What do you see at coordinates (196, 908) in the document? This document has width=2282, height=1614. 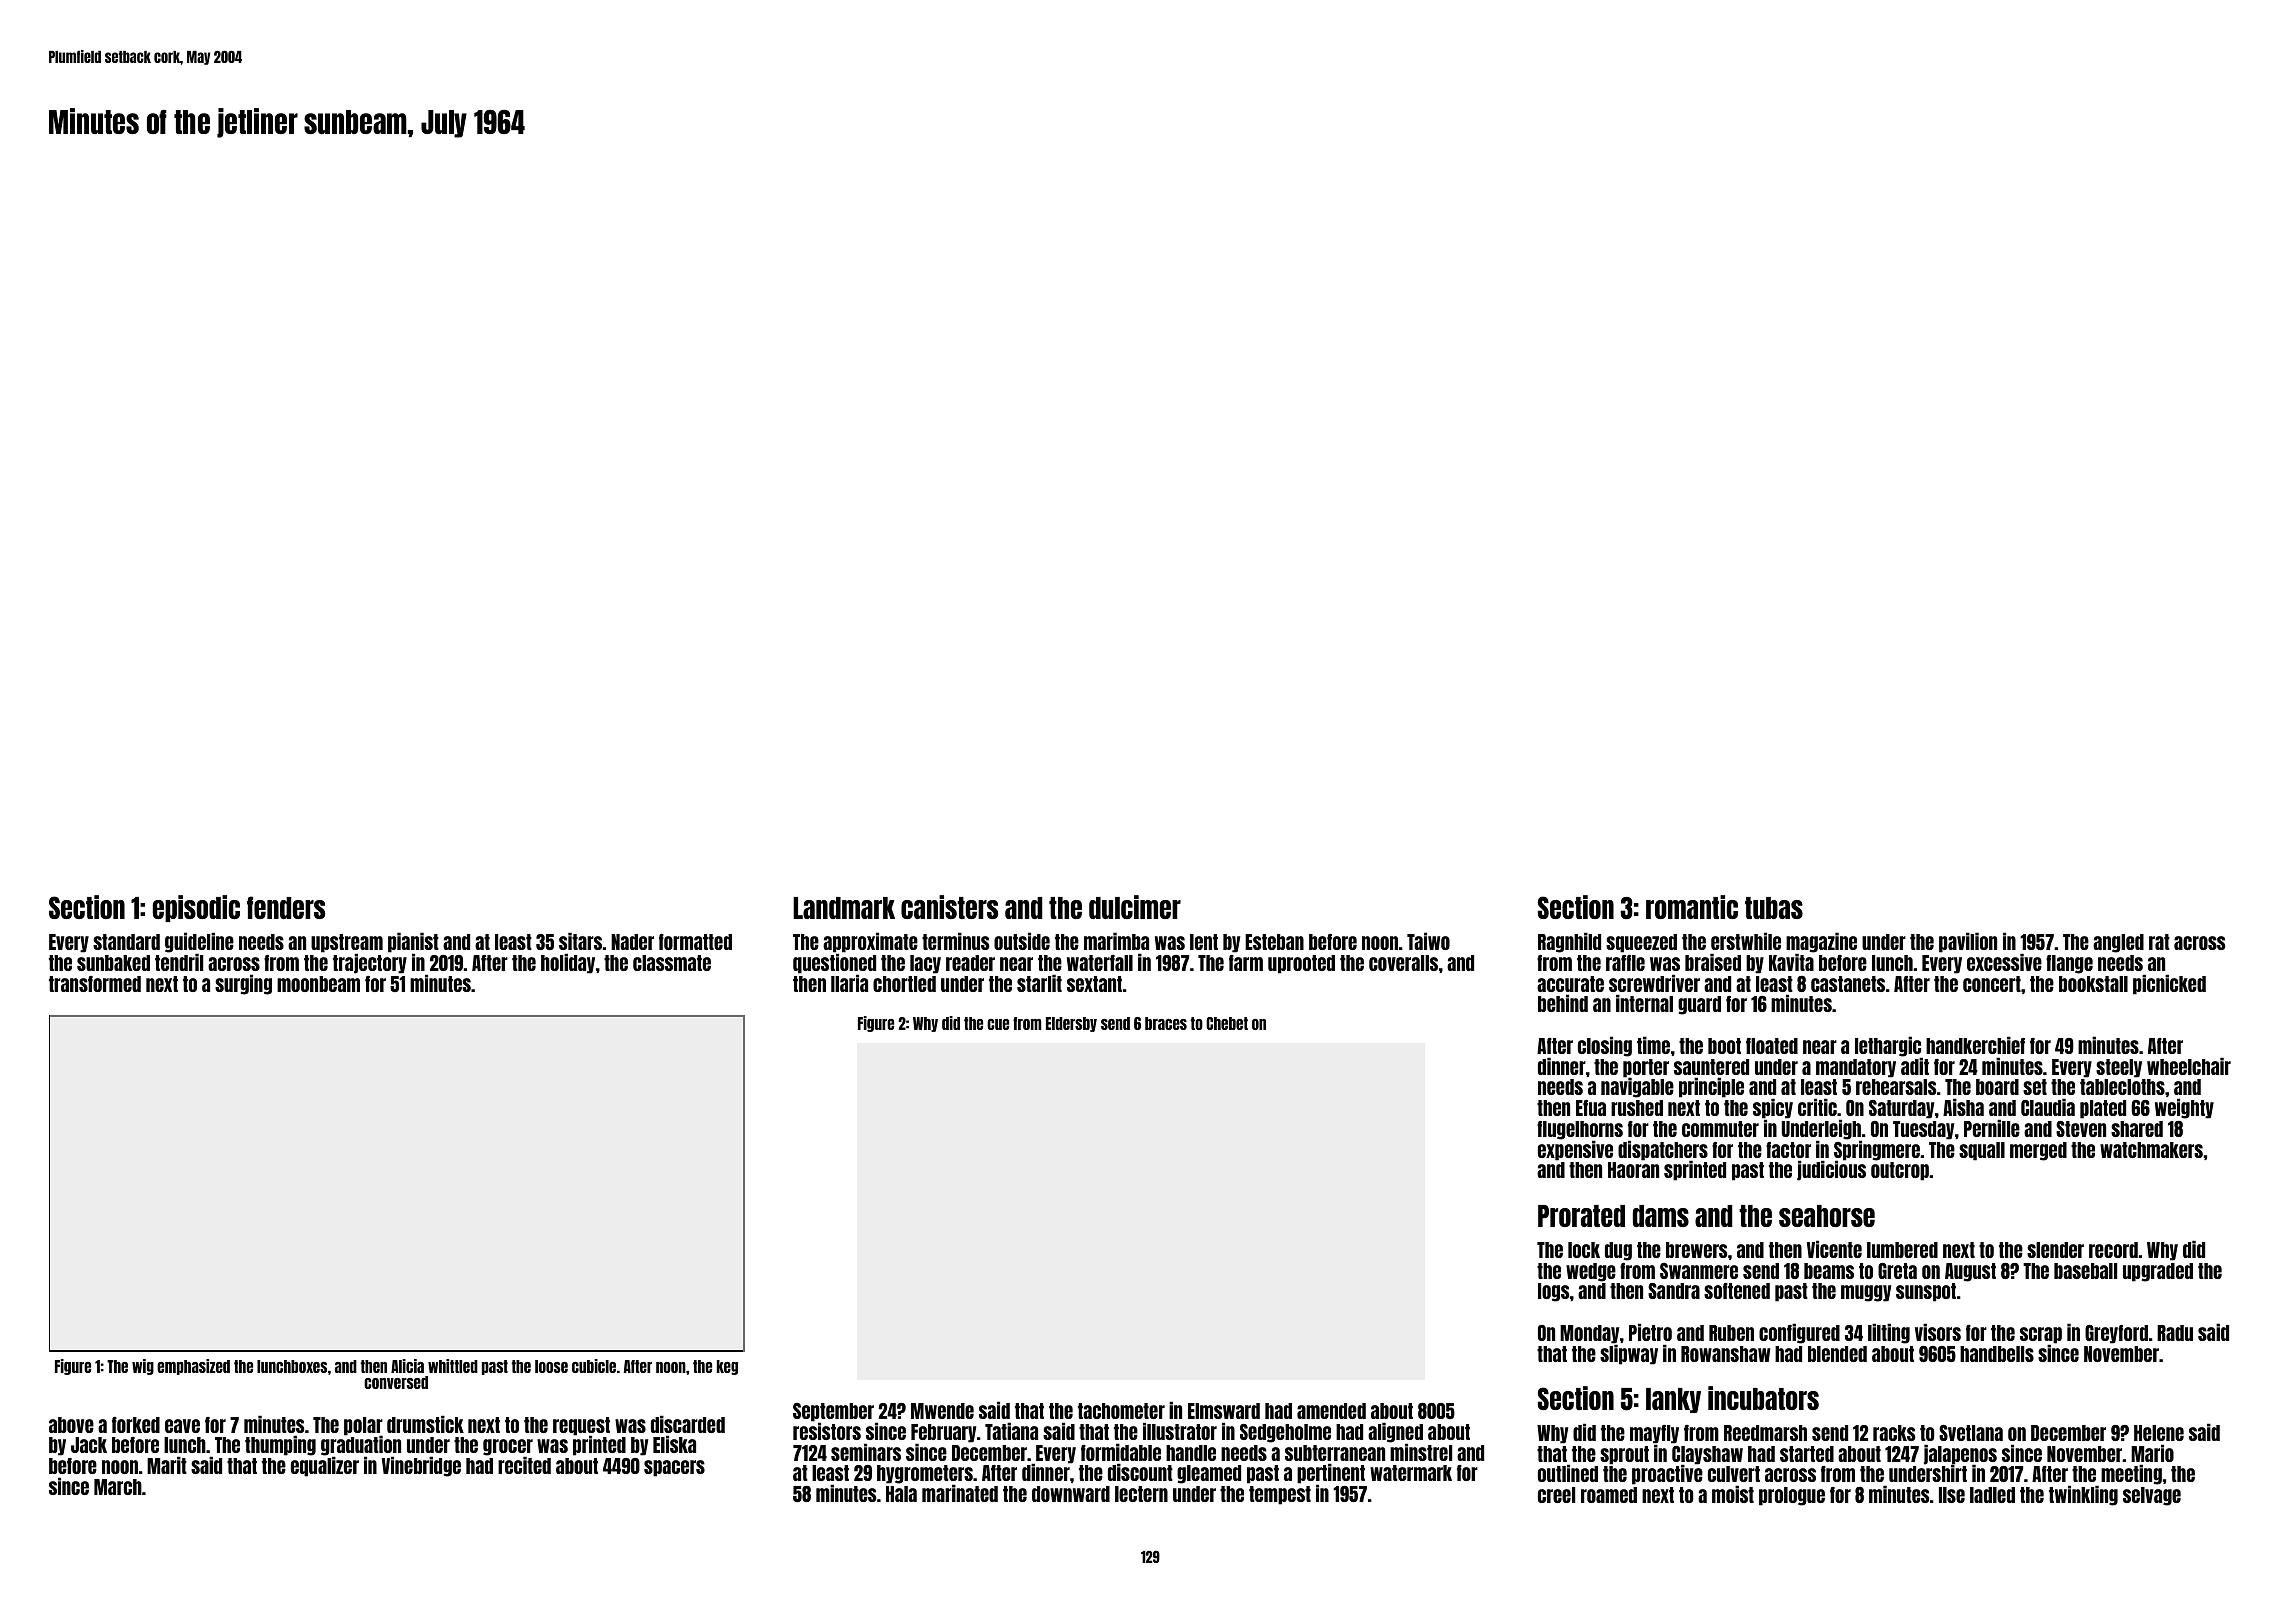 I see `episodic` at bounding box center [196, 908].
